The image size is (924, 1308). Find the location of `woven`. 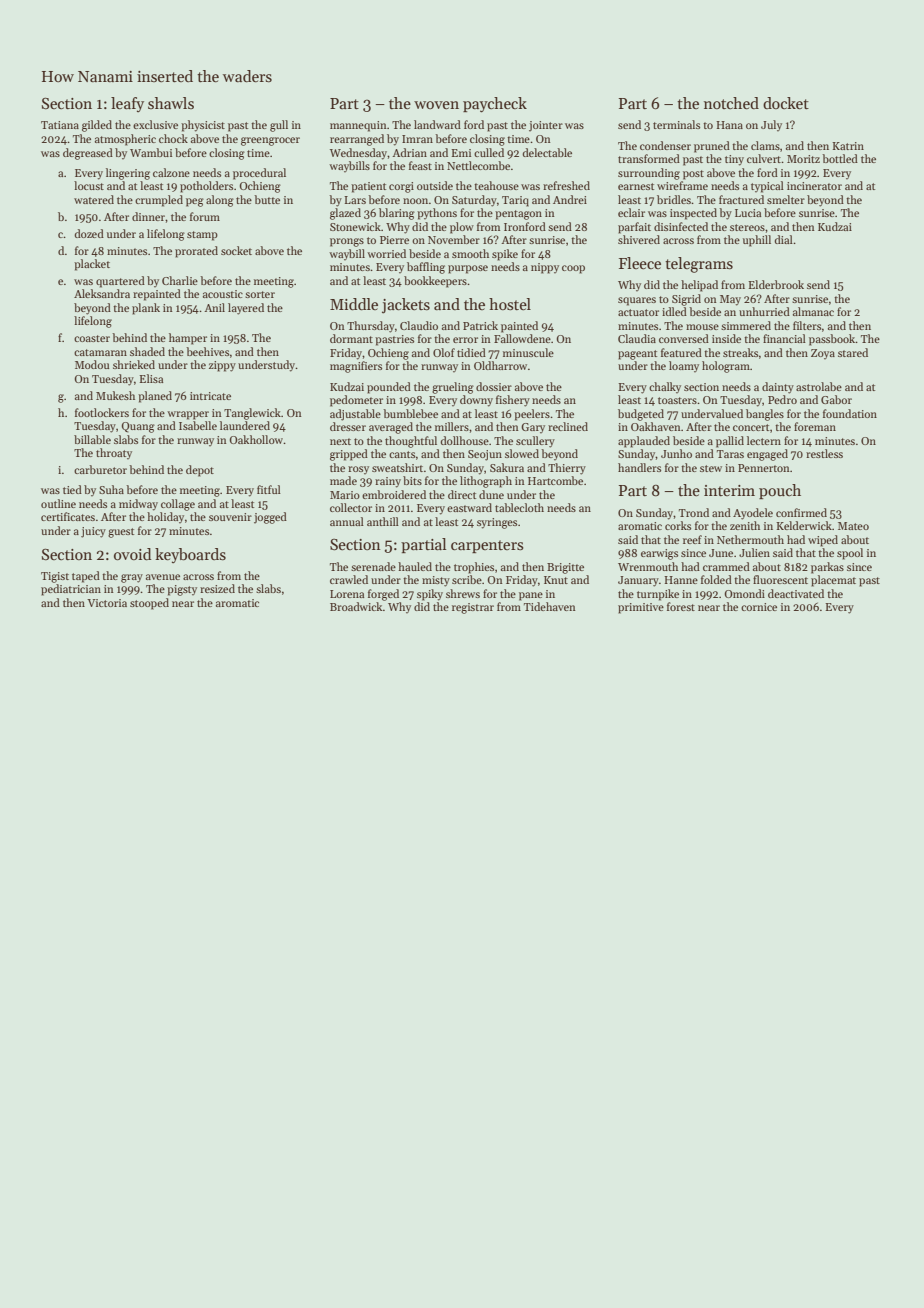

woven is located at coordinates (436, 105).
